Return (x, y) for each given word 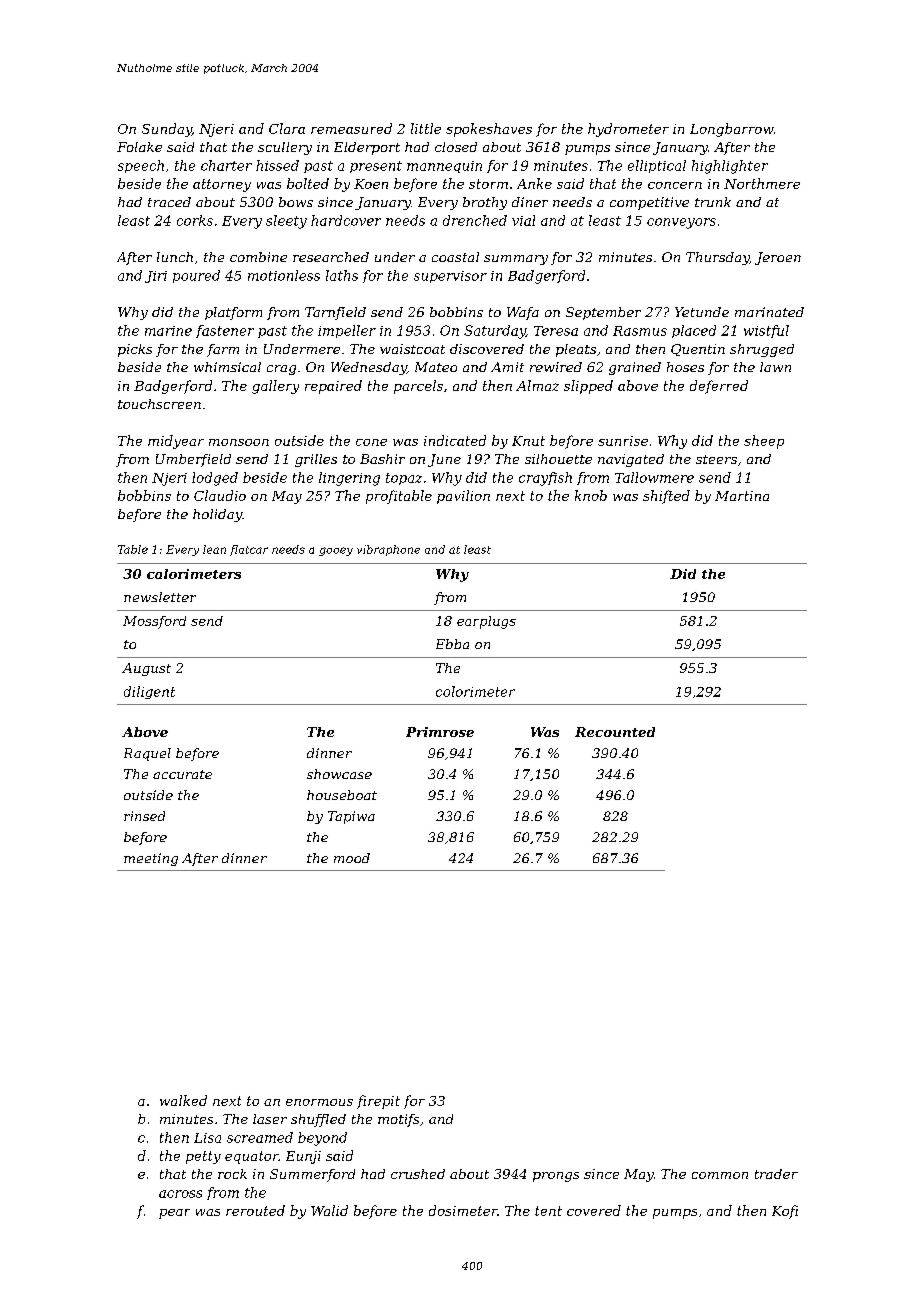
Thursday (717, 258)
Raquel (147, 754)
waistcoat (412, 349)
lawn (775, 367)
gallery (275, 387)
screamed (260, 1137)
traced (169, 202)
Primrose (440, 732)
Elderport (367, 148)
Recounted (615, 732)
